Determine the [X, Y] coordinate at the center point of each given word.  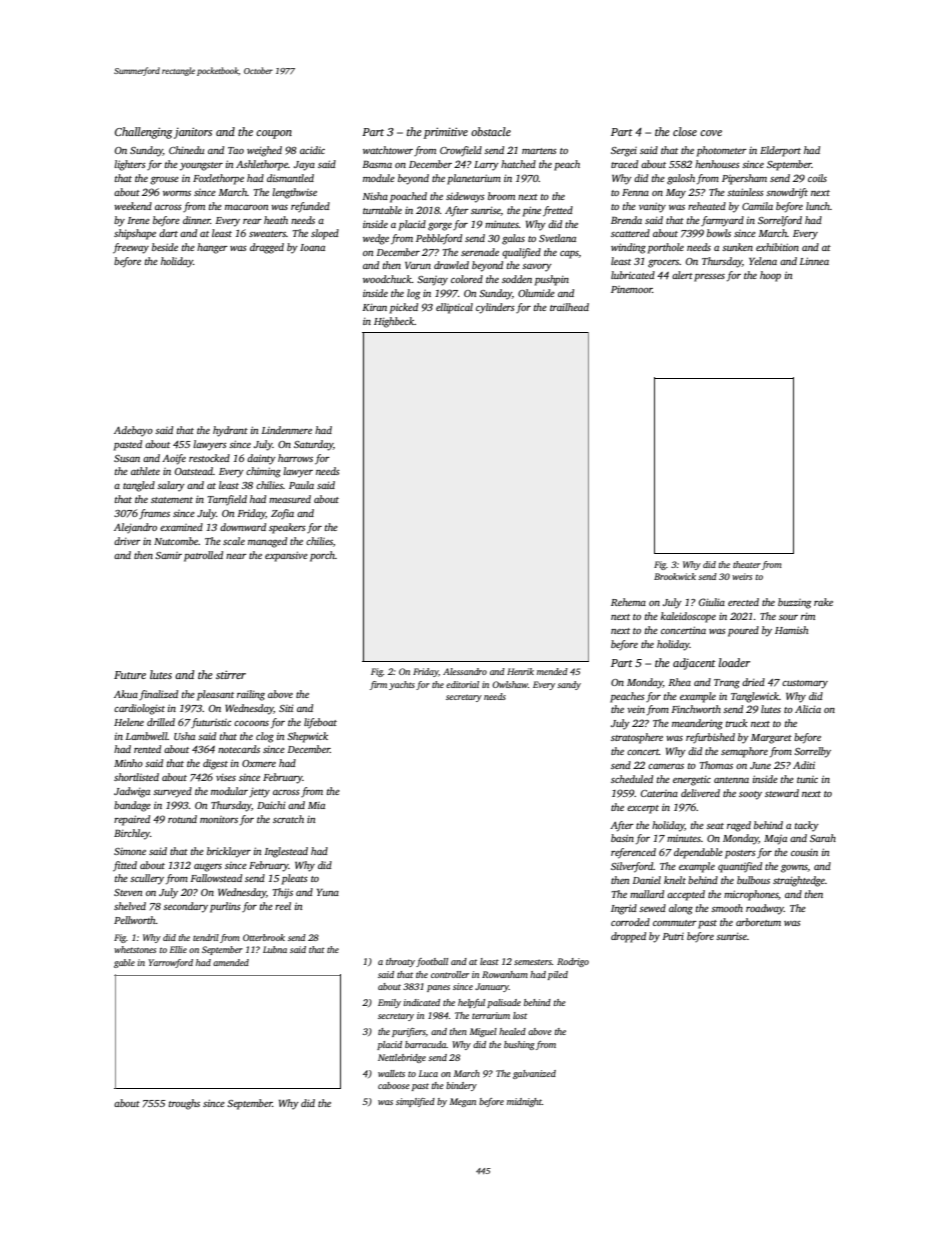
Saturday [313, 445]
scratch [288, 819]
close [685, 131]
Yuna [328, 892]
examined [181, 527]
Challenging [143, 133]
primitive [445, 133]
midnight [524, 1102]
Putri [673, 936]
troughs [184, 1104]
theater [747, 564]
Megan [463, 1102]
